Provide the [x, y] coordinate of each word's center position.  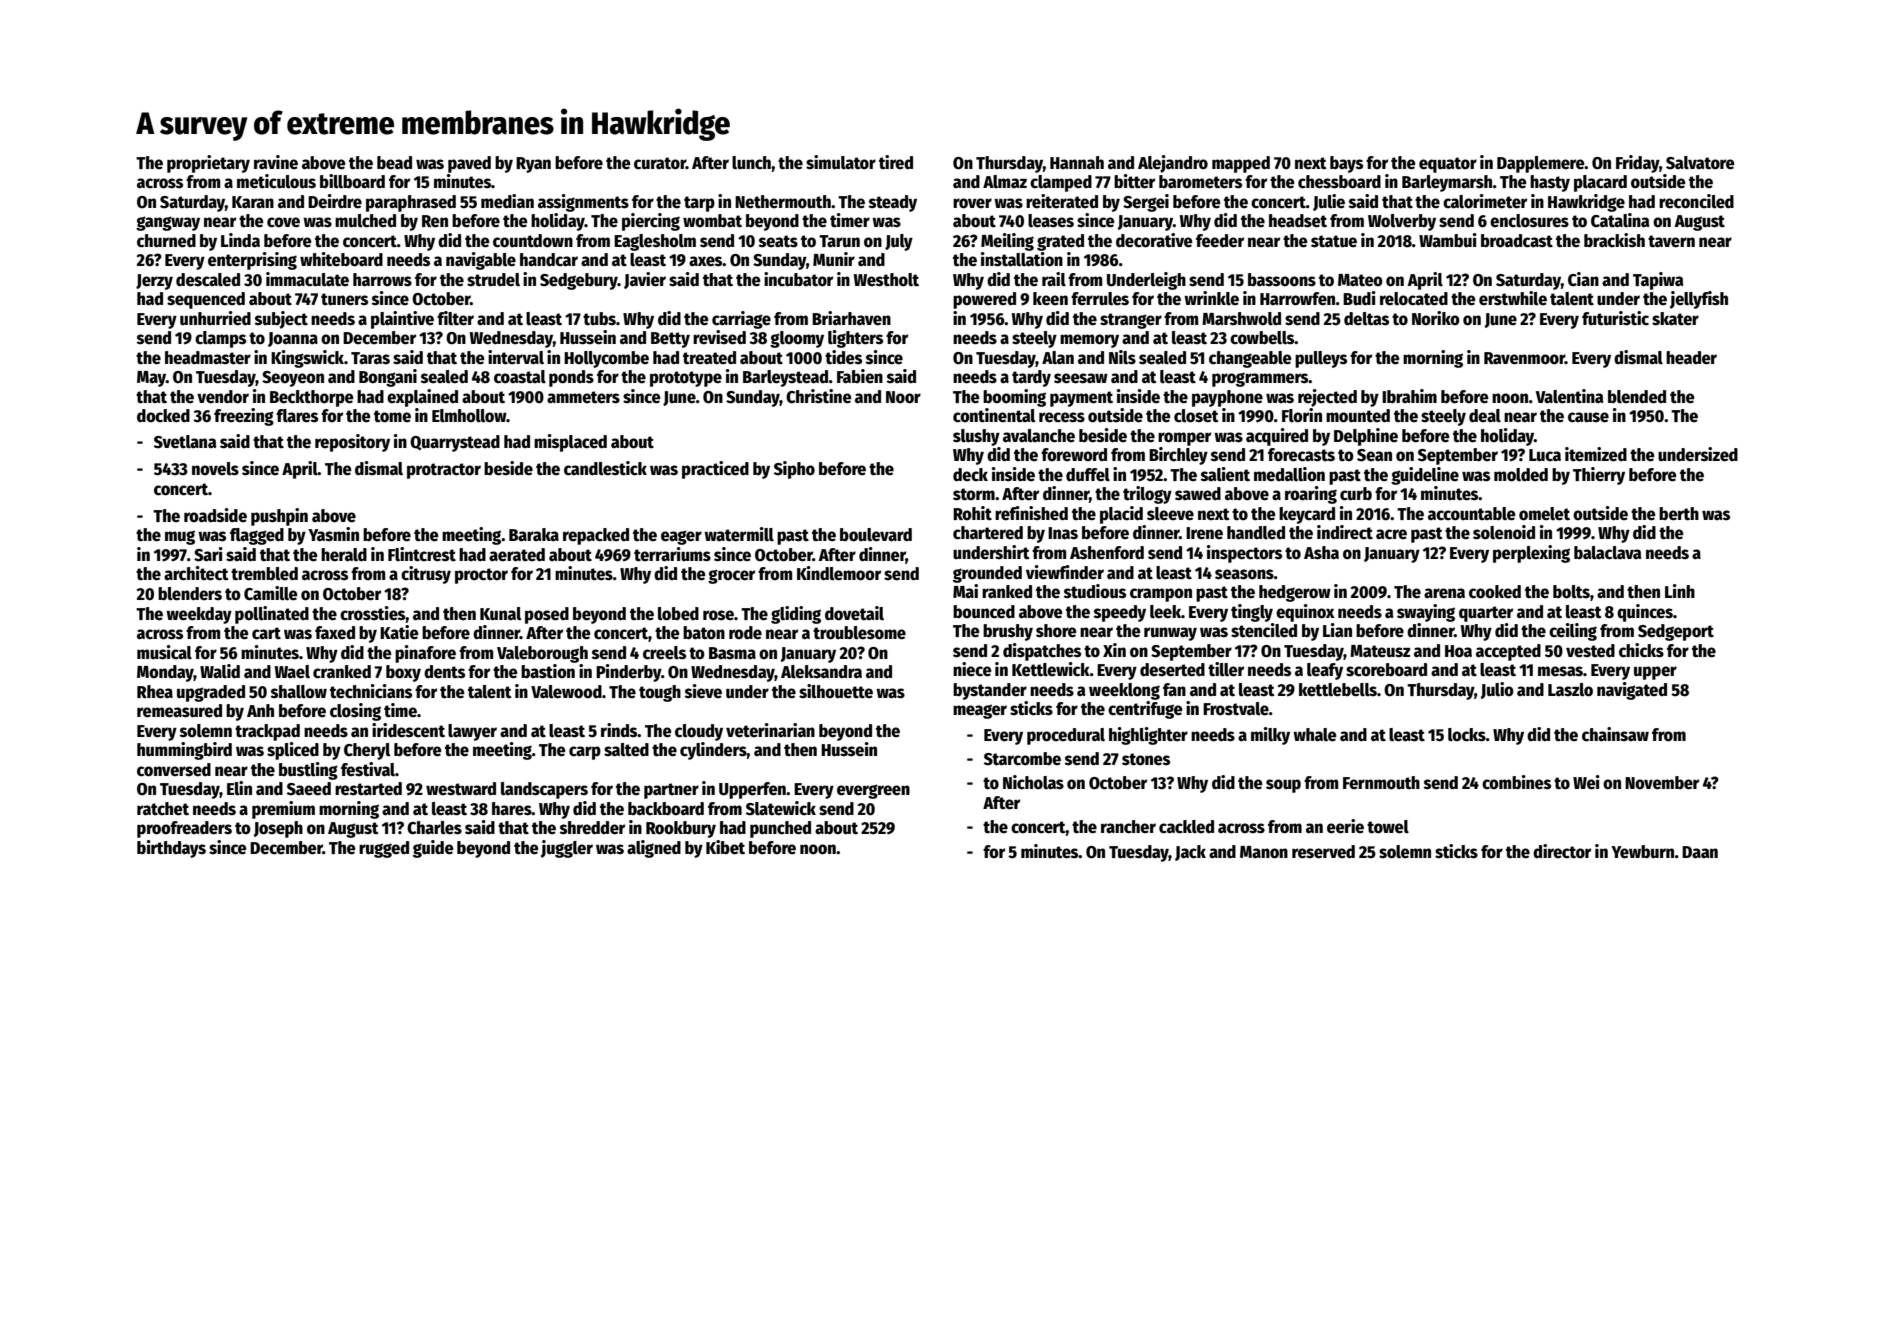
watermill [739, 534]
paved [469, 164]
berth [1679, 514]
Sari [208, 554]
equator [1448, 165]
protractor [444, 471]
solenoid [1504, 532]
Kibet [725, 847]
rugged [384, 849]
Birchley [1178, 456]
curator [660, 163]
